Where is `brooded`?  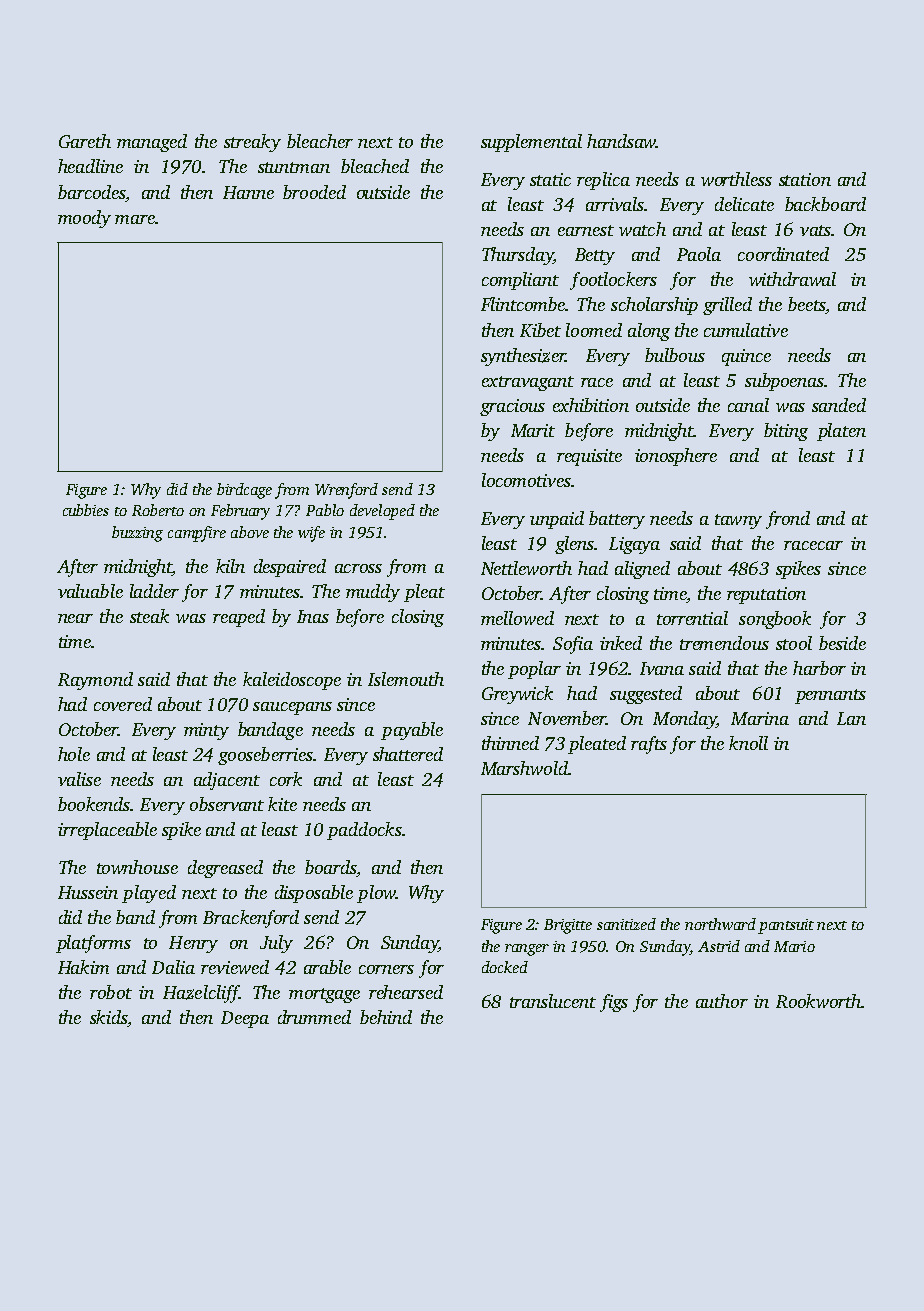
brooded is located at coordinates (314, 192).
